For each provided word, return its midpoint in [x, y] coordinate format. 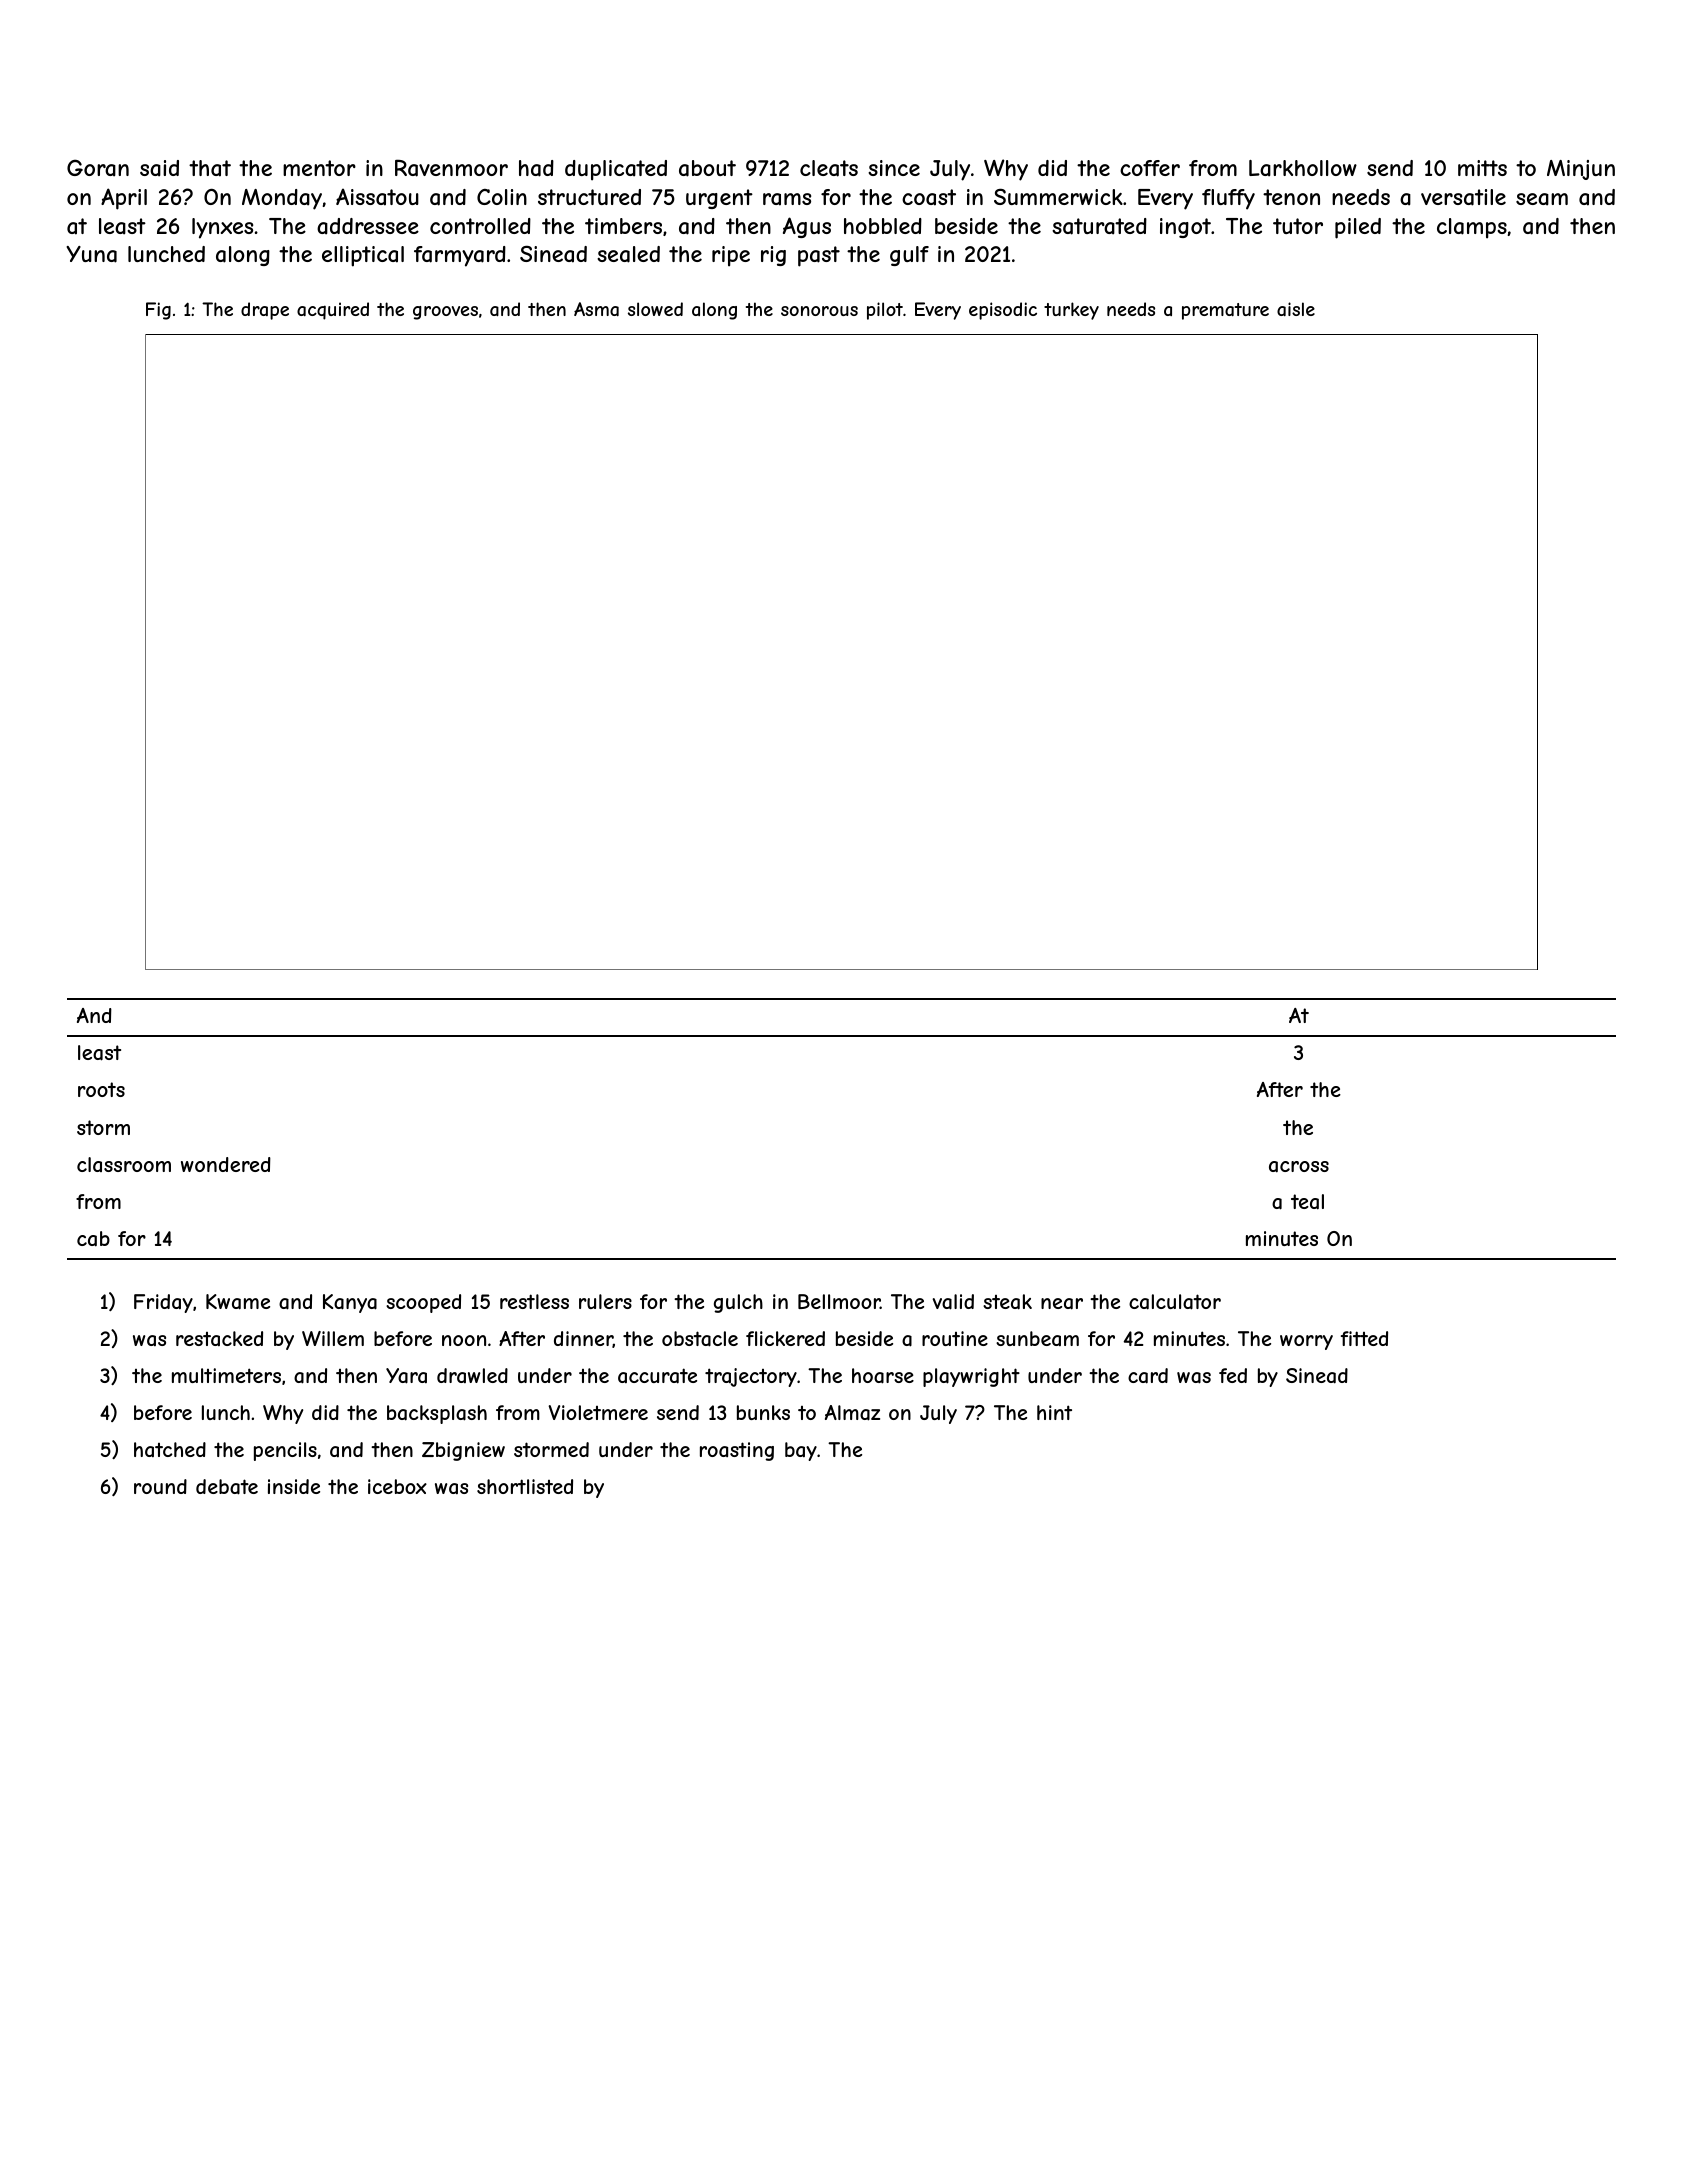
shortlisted [525, 1486]
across [1299, 1167]
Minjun [1581, 170]
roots [101, 1089]
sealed [628, 254]
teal [1307, 1202]
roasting [737, 1451]
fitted [1364, 1338]
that [210, 168]
